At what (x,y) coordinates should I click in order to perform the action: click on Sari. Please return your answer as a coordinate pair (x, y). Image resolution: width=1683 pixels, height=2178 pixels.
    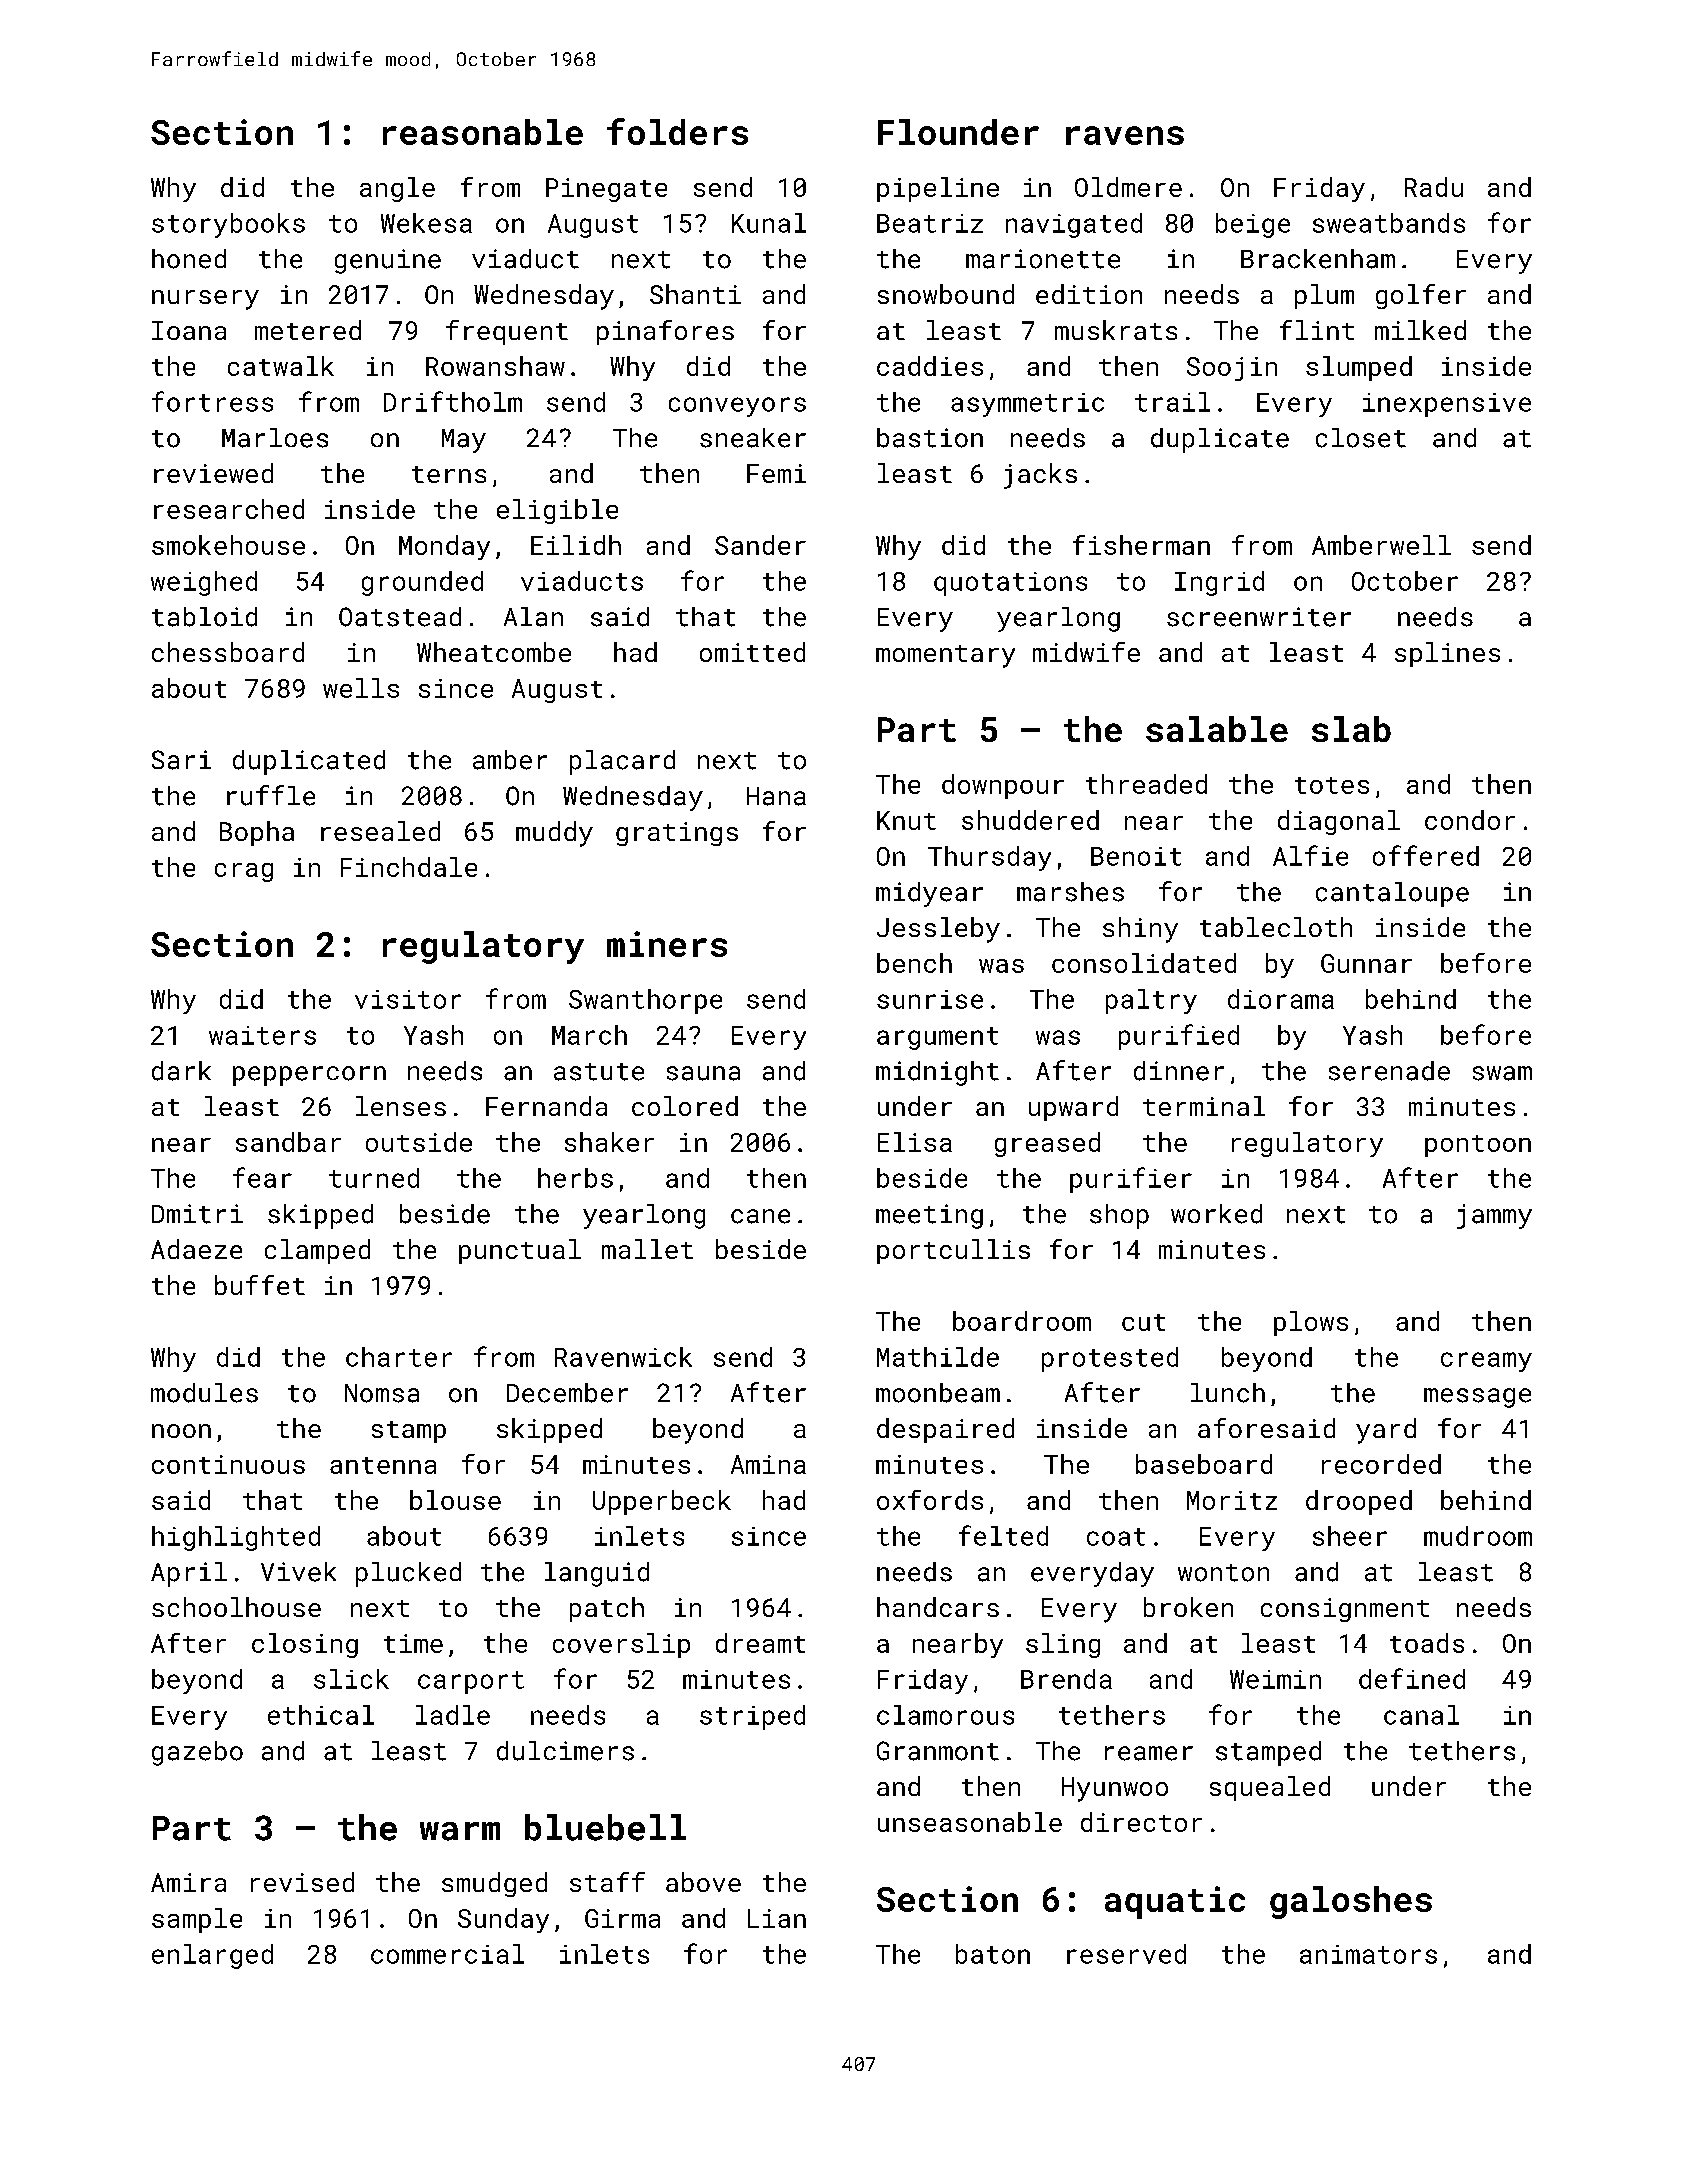
    Looking at the image, I should click on (181, 760).
